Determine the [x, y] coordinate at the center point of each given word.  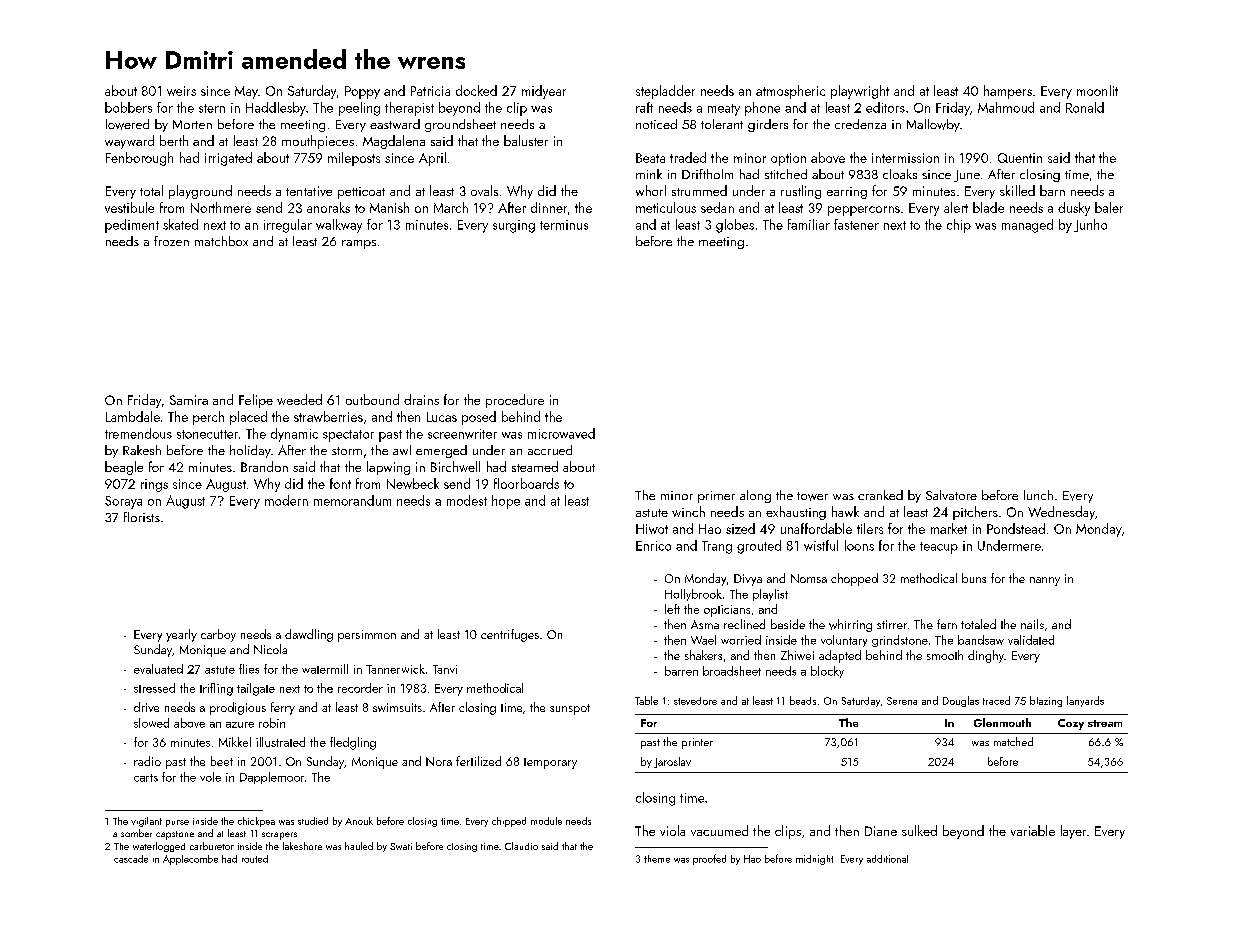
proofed [709, 859]
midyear [544, 92]
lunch [1038, 495]
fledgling [353, 743]
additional [887, 859]
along [755, 496]
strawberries [328, 416]
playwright [860, 92]
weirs [181, 91]
